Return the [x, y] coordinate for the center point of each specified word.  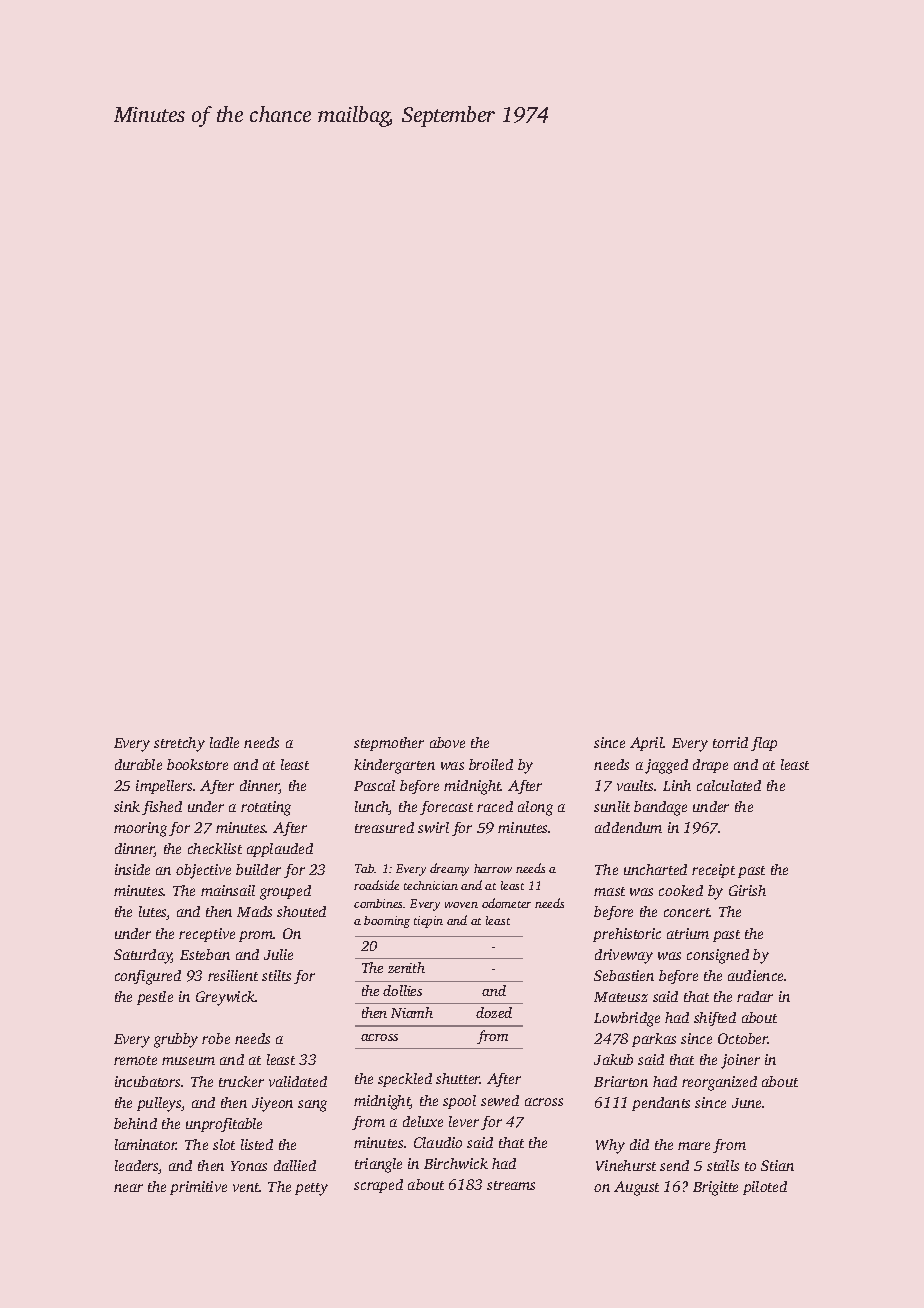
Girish [747, 890]
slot [224, 1144]
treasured [384, 827]
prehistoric [627, 935]
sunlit [612, 806]
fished [162, 808]
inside [132, 869]
